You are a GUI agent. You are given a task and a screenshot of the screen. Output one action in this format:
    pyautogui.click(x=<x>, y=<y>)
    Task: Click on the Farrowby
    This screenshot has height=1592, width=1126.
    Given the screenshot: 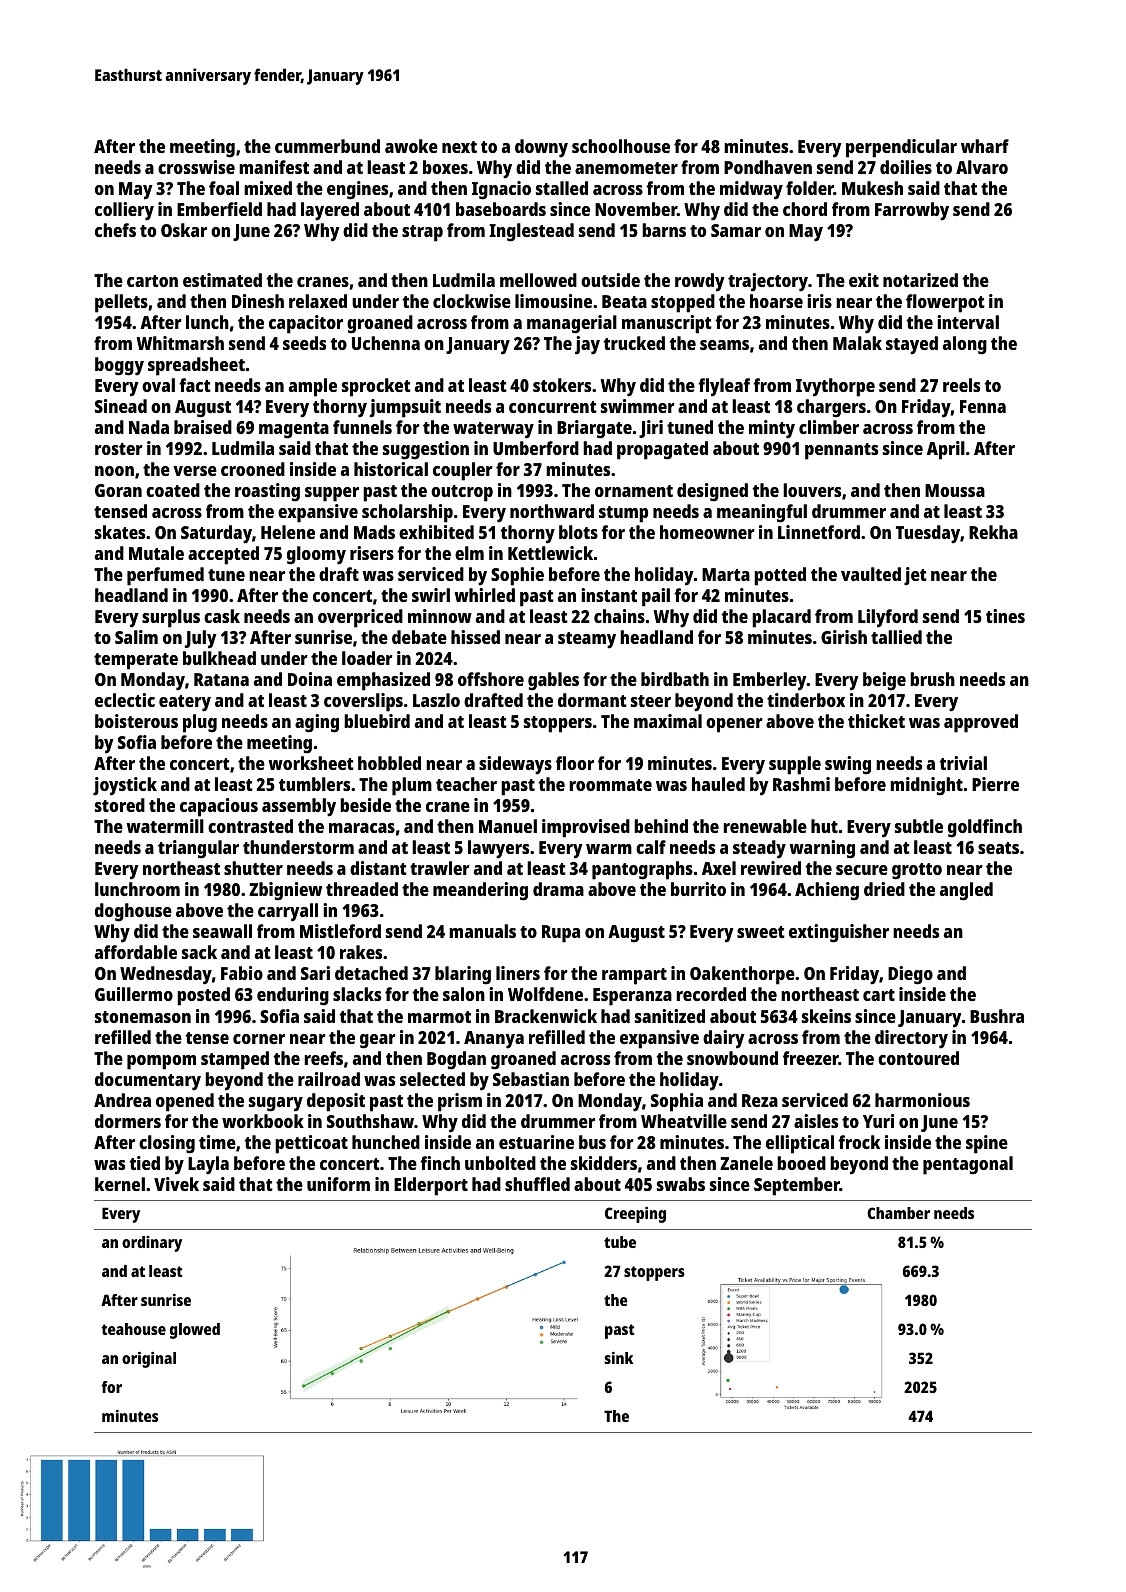 What is the action you would take?
    pyautogui.click(x=912, y=211)
